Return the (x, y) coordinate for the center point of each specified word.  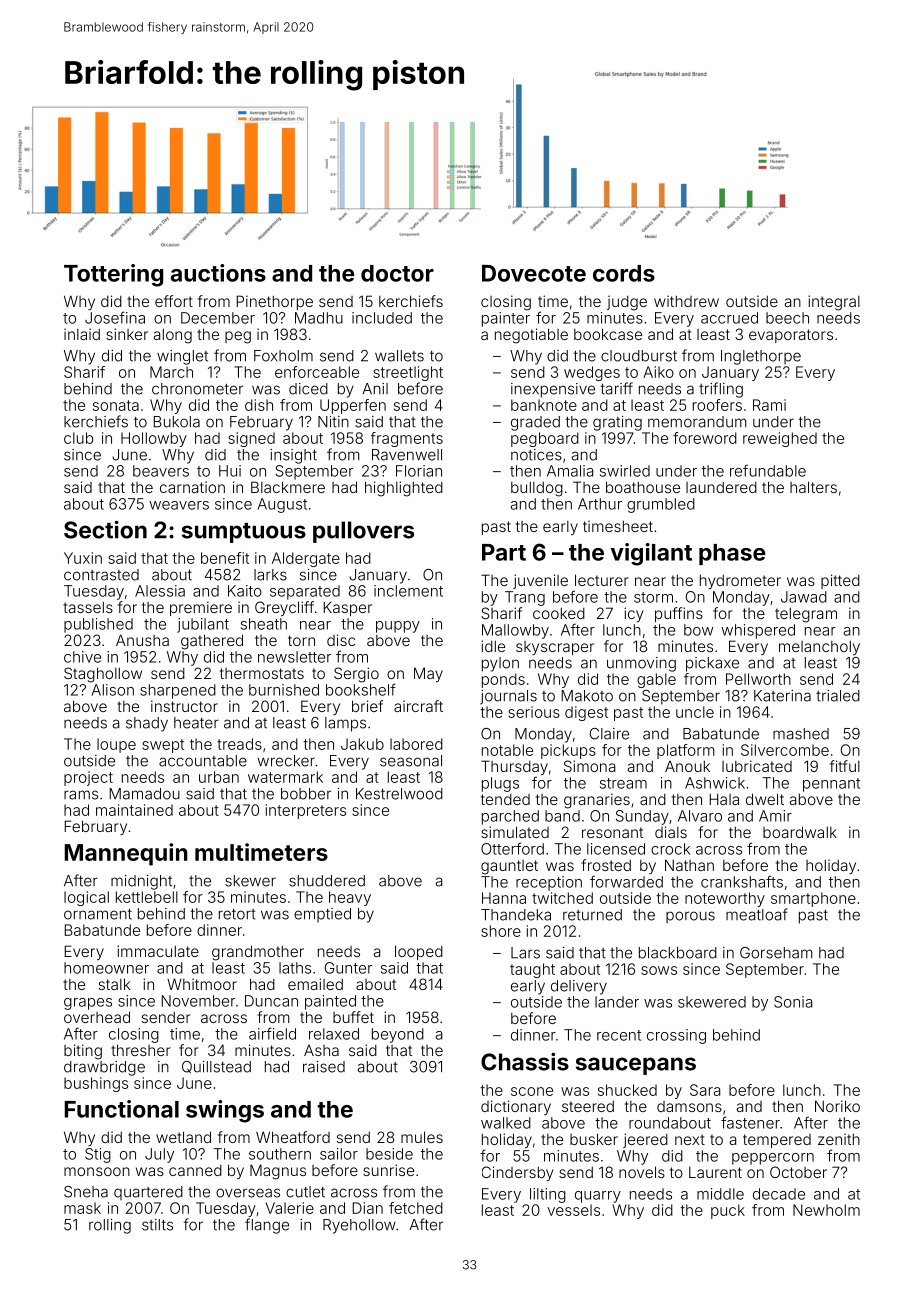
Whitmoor (202, 984)
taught (532, 970)
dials (671, 832)
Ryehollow (359, 1226)
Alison (113, 690)
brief (367, 706)
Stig (98, 1155)
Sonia (793, 1002)
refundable (768, 470)
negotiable (531, 336)
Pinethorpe (274, 302)
